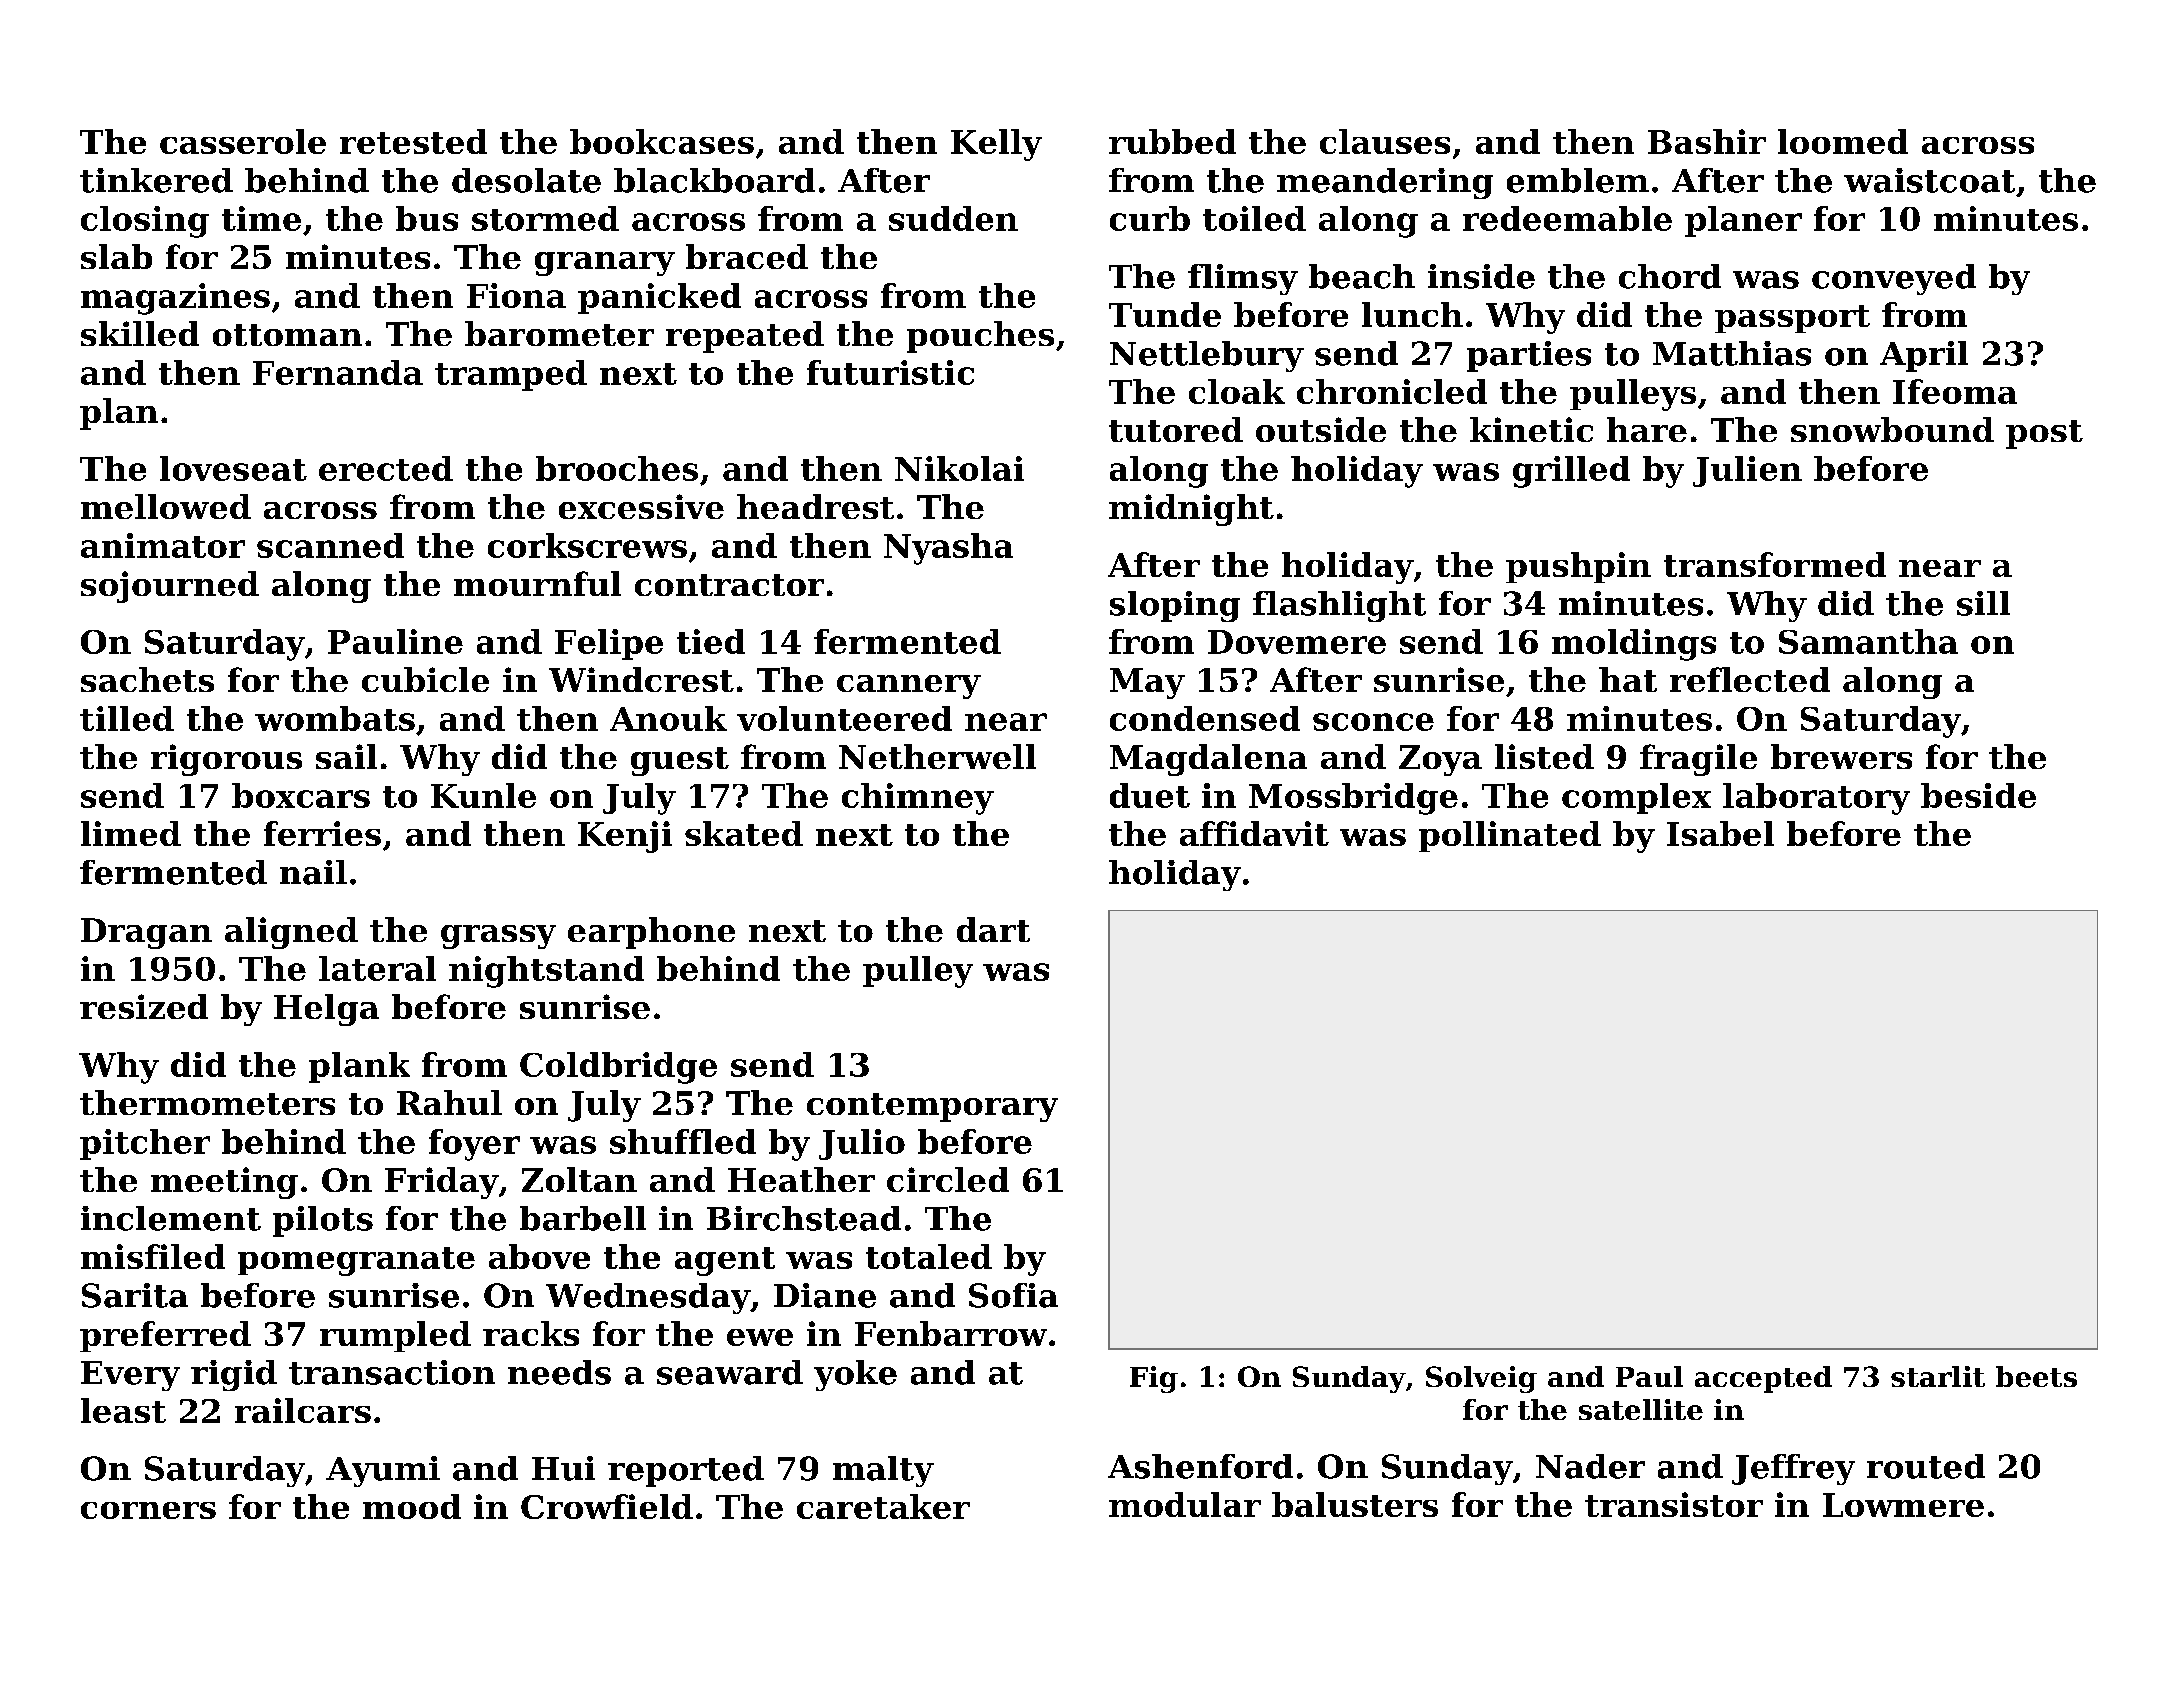 The image size is (2178, 1683). Describe the element at coordinates (1938, 1376) in the document. I see `starlit` at that location.
